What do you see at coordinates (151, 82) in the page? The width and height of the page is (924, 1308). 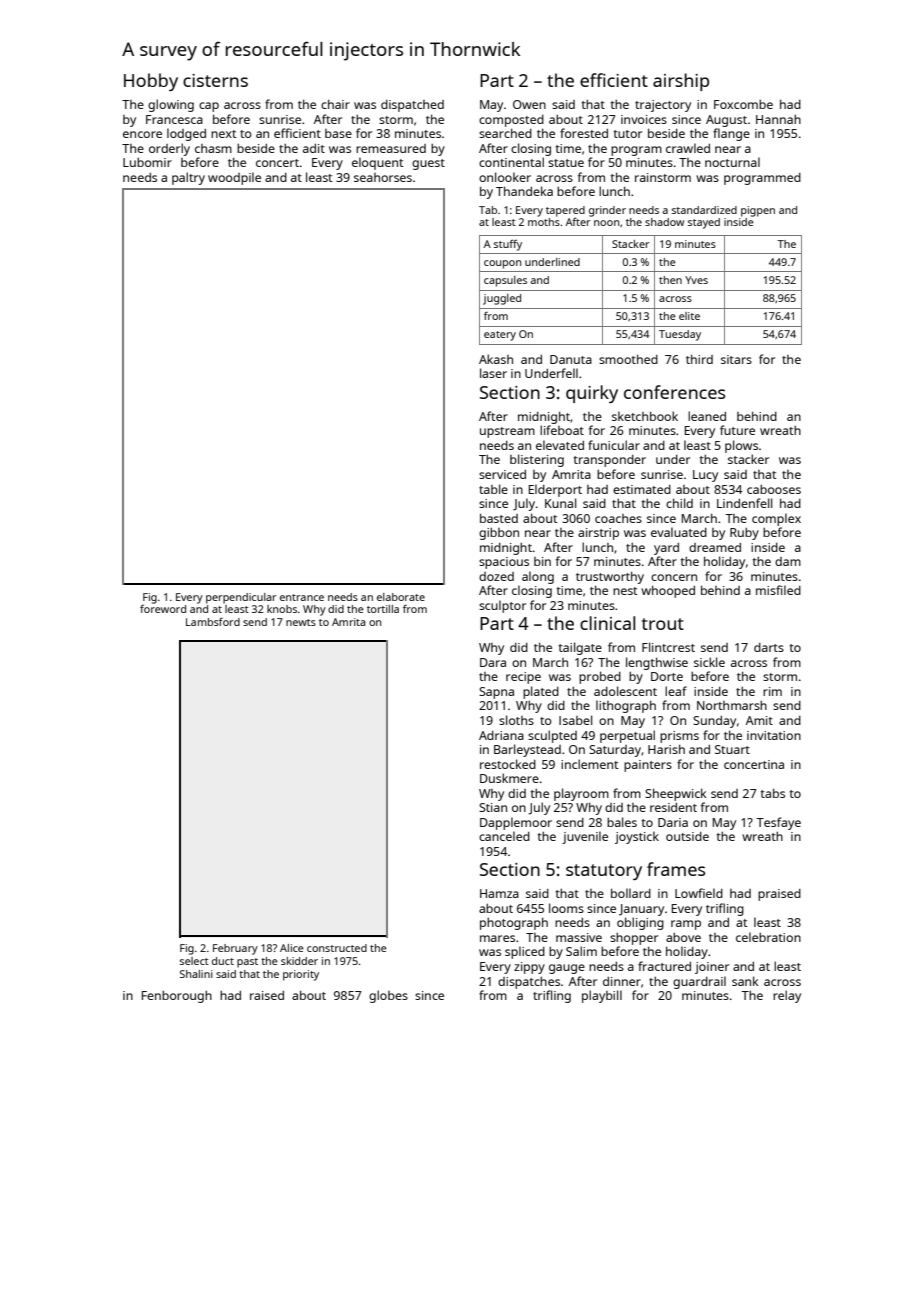 I see `Hobby` at bounding box center [151, 82].
